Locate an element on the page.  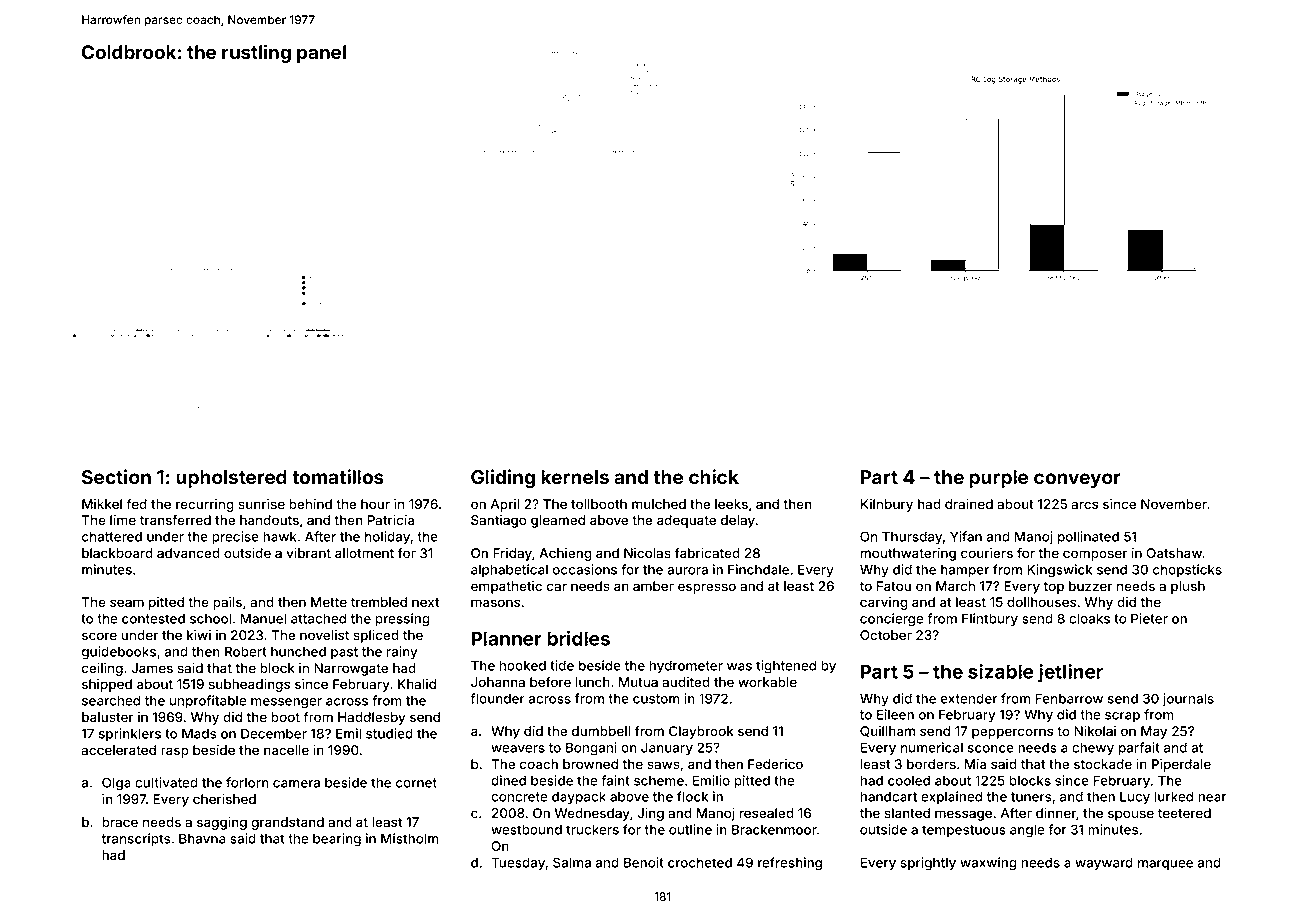
conveyor is located at coordinates (1077, 480).
